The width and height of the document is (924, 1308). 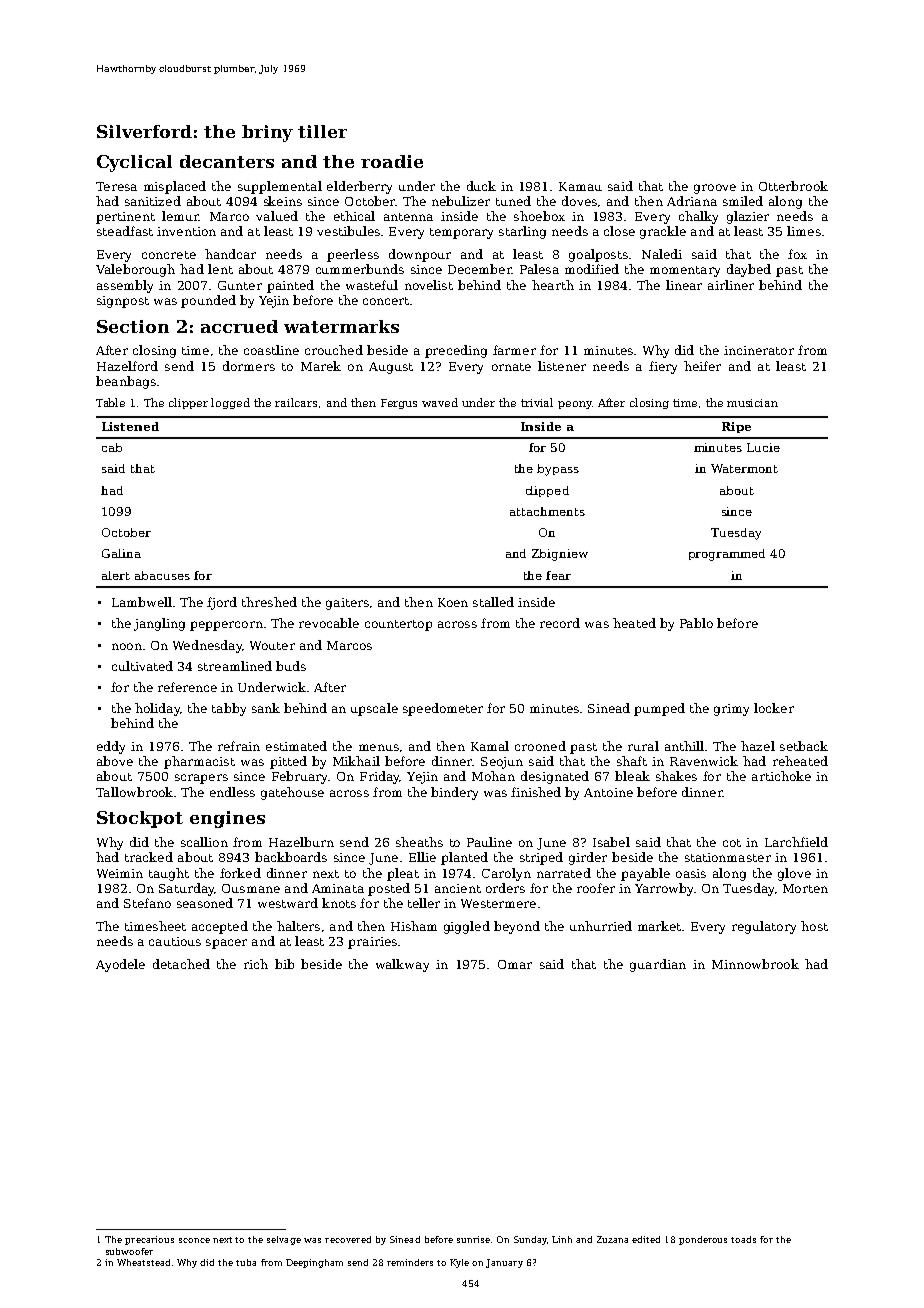 What do you see at coordinates (560, 555) in the document?
I see `Zbigniew` at bounding box center [560, 555].
